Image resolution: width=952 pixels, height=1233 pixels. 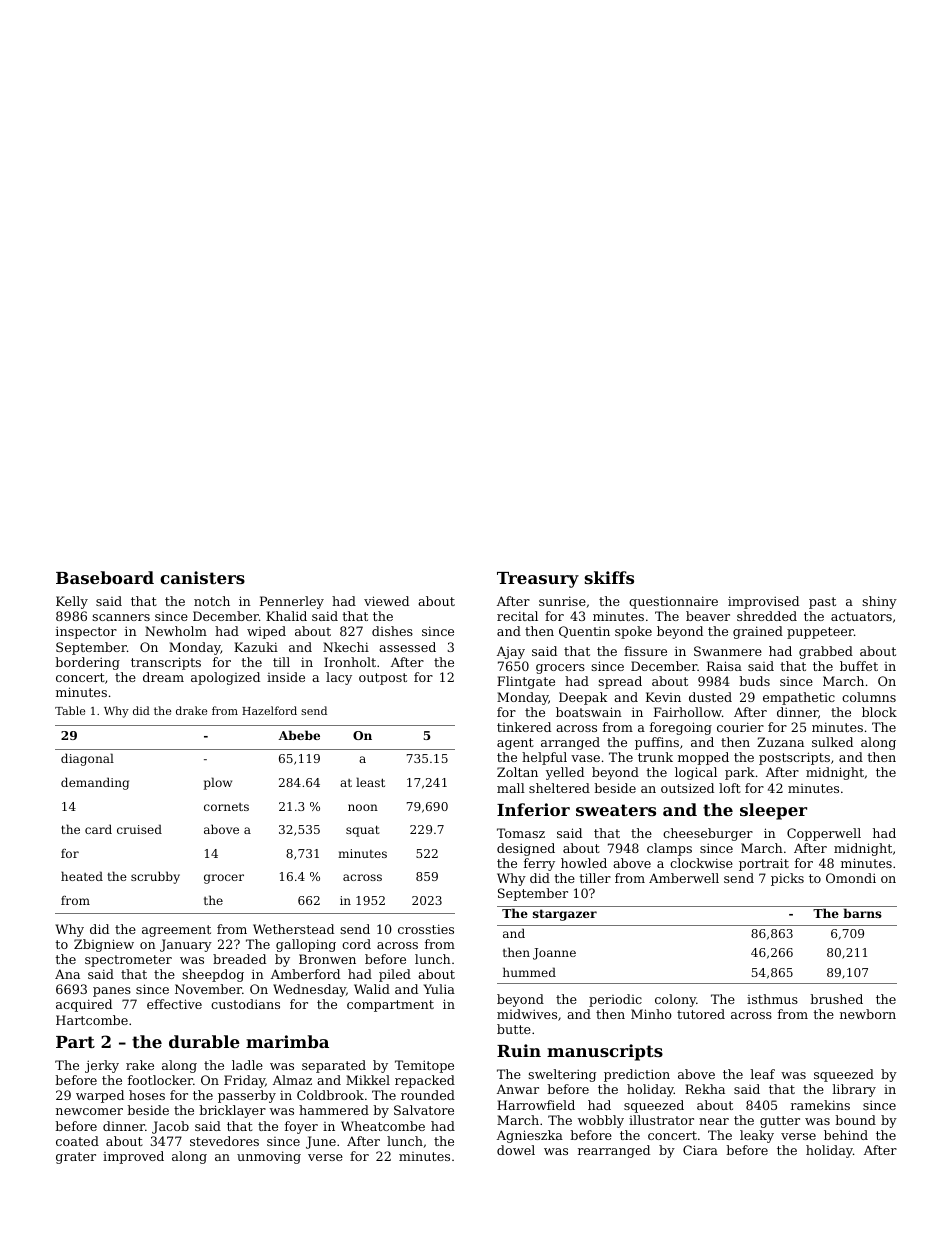 I want to click on grater, so click(x=76, y=1158).
